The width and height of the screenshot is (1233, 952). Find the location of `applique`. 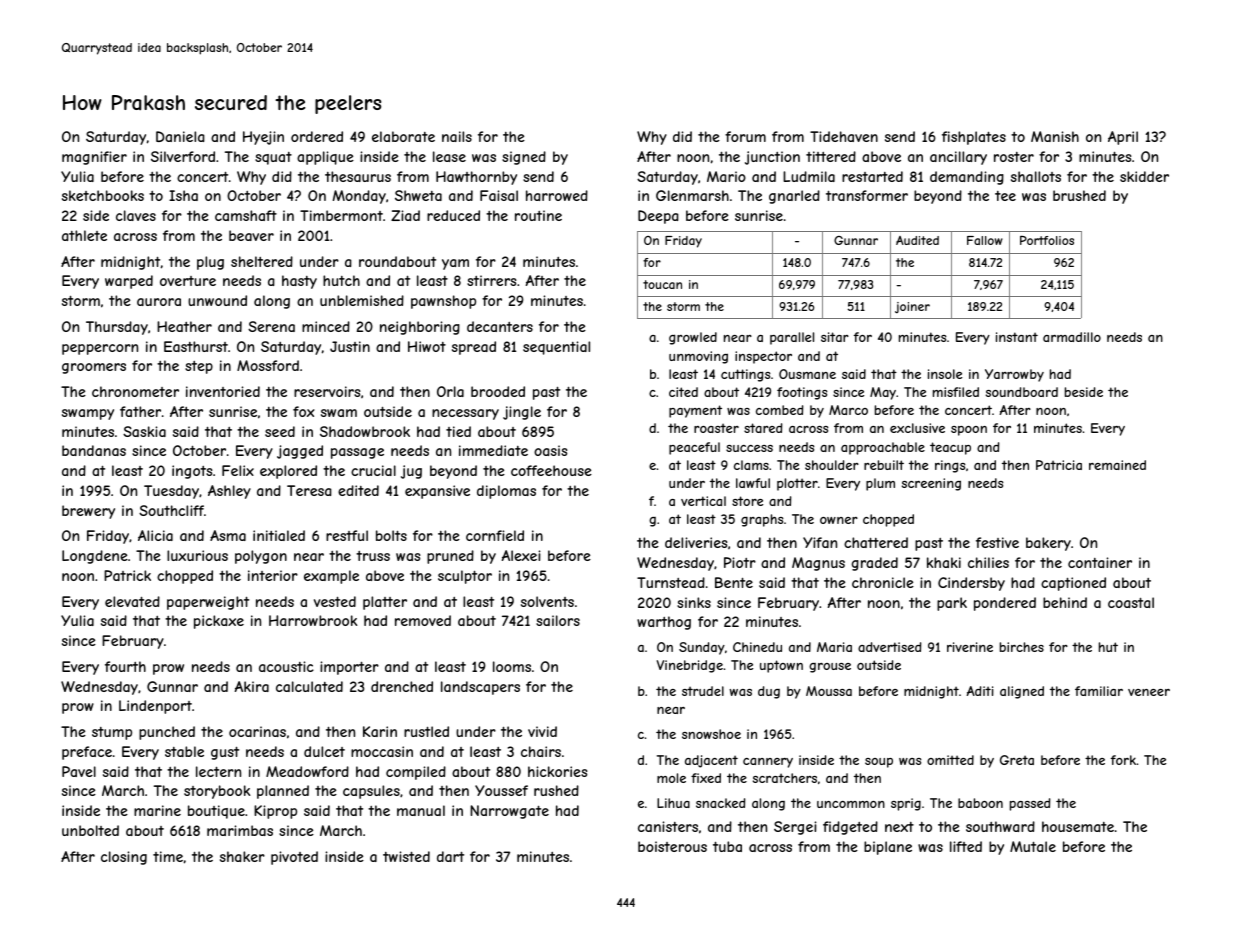

applique is located at coordinates (325, 158).
